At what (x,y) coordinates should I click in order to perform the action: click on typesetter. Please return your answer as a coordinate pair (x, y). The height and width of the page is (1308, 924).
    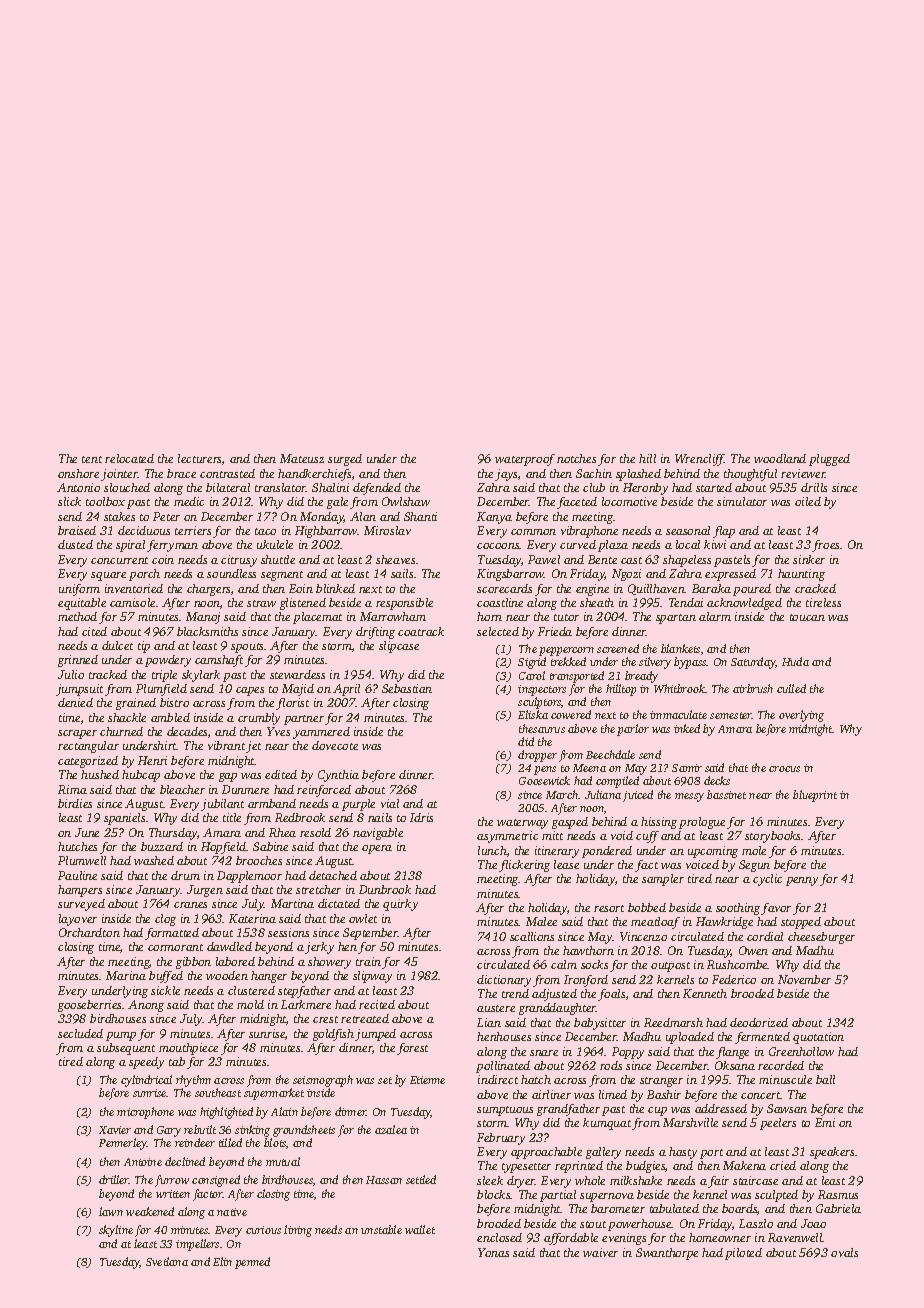
    Looking at the image, I should click on (526, 1168).
